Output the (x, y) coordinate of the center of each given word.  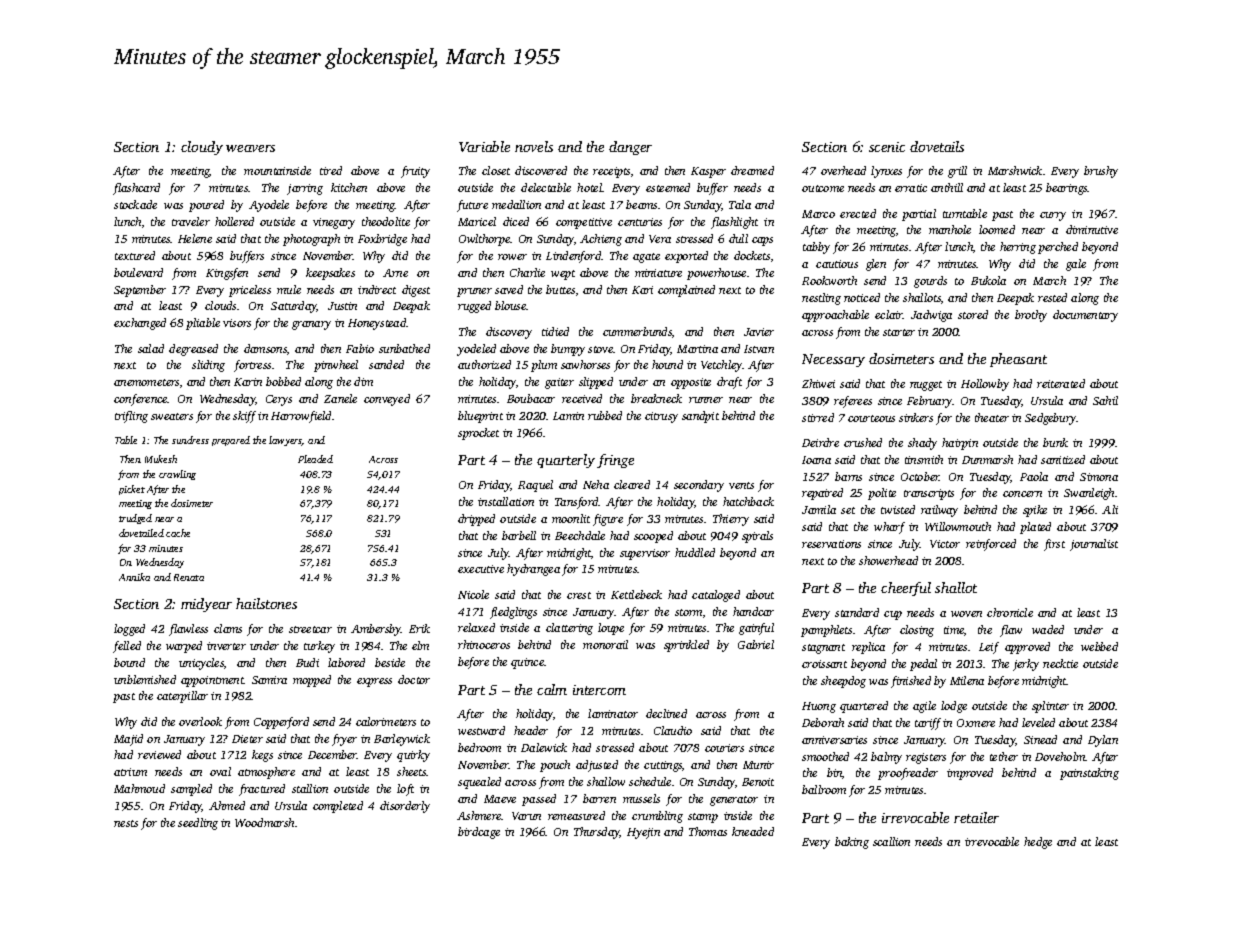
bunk (1055, 442)
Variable (484, 146)
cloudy (202, 148)
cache (178, 533)
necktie (1060, 663)
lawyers (285, 441)
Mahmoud (139, 788)
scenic (887, 147)
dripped (476, 520)
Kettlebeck (636, 594)
